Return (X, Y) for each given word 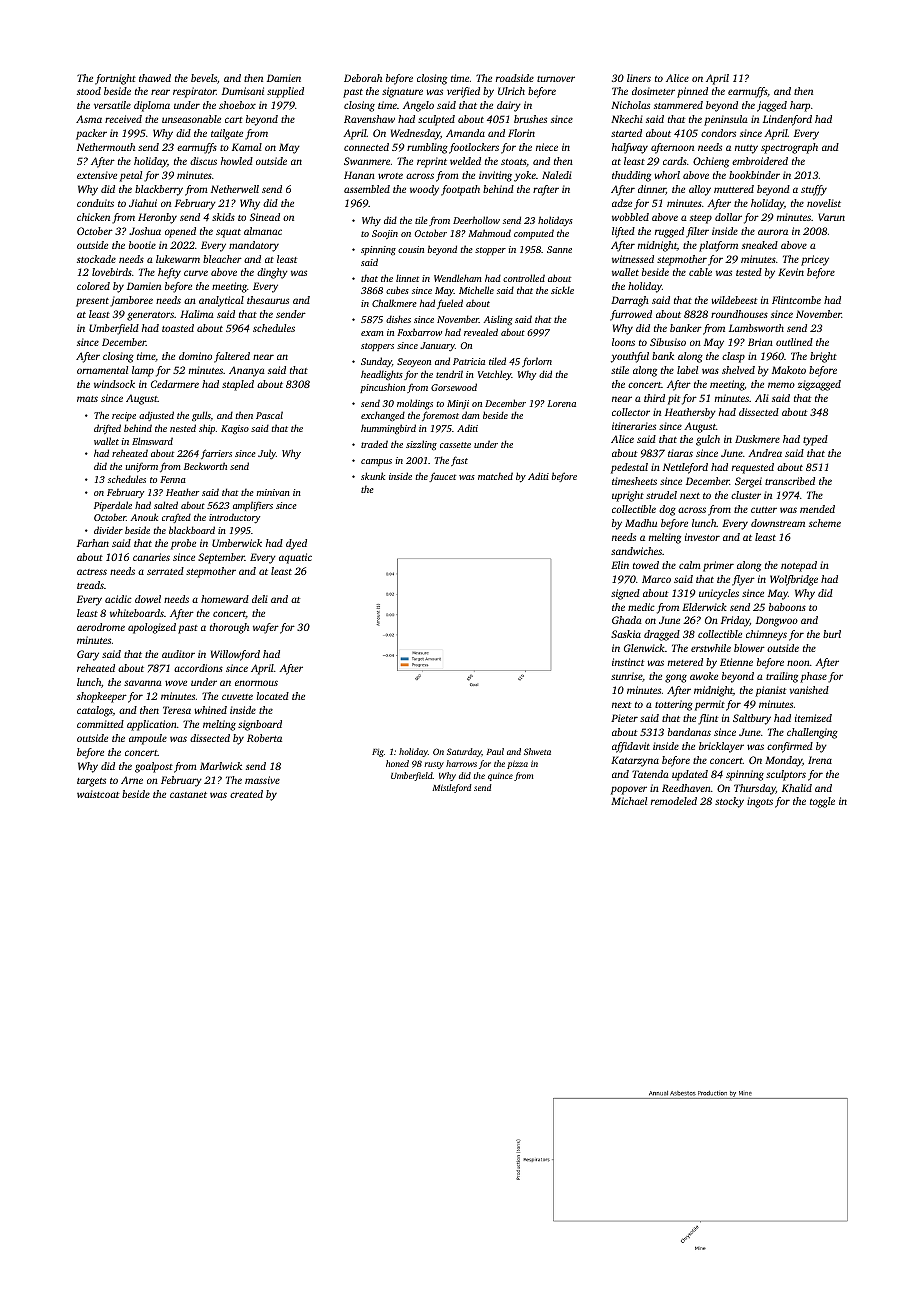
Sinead (265, 217)
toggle (822, 802)
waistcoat (98, 794)
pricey (815, 260)
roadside (515, 78)
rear (160, 92)
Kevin (791, 272)
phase (813, 677)
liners (639, 78)
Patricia (469, 361)
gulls (201, 416)
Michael (629, 801)
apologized (152, 628)
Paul (495, 751)
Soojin (385, 234)
